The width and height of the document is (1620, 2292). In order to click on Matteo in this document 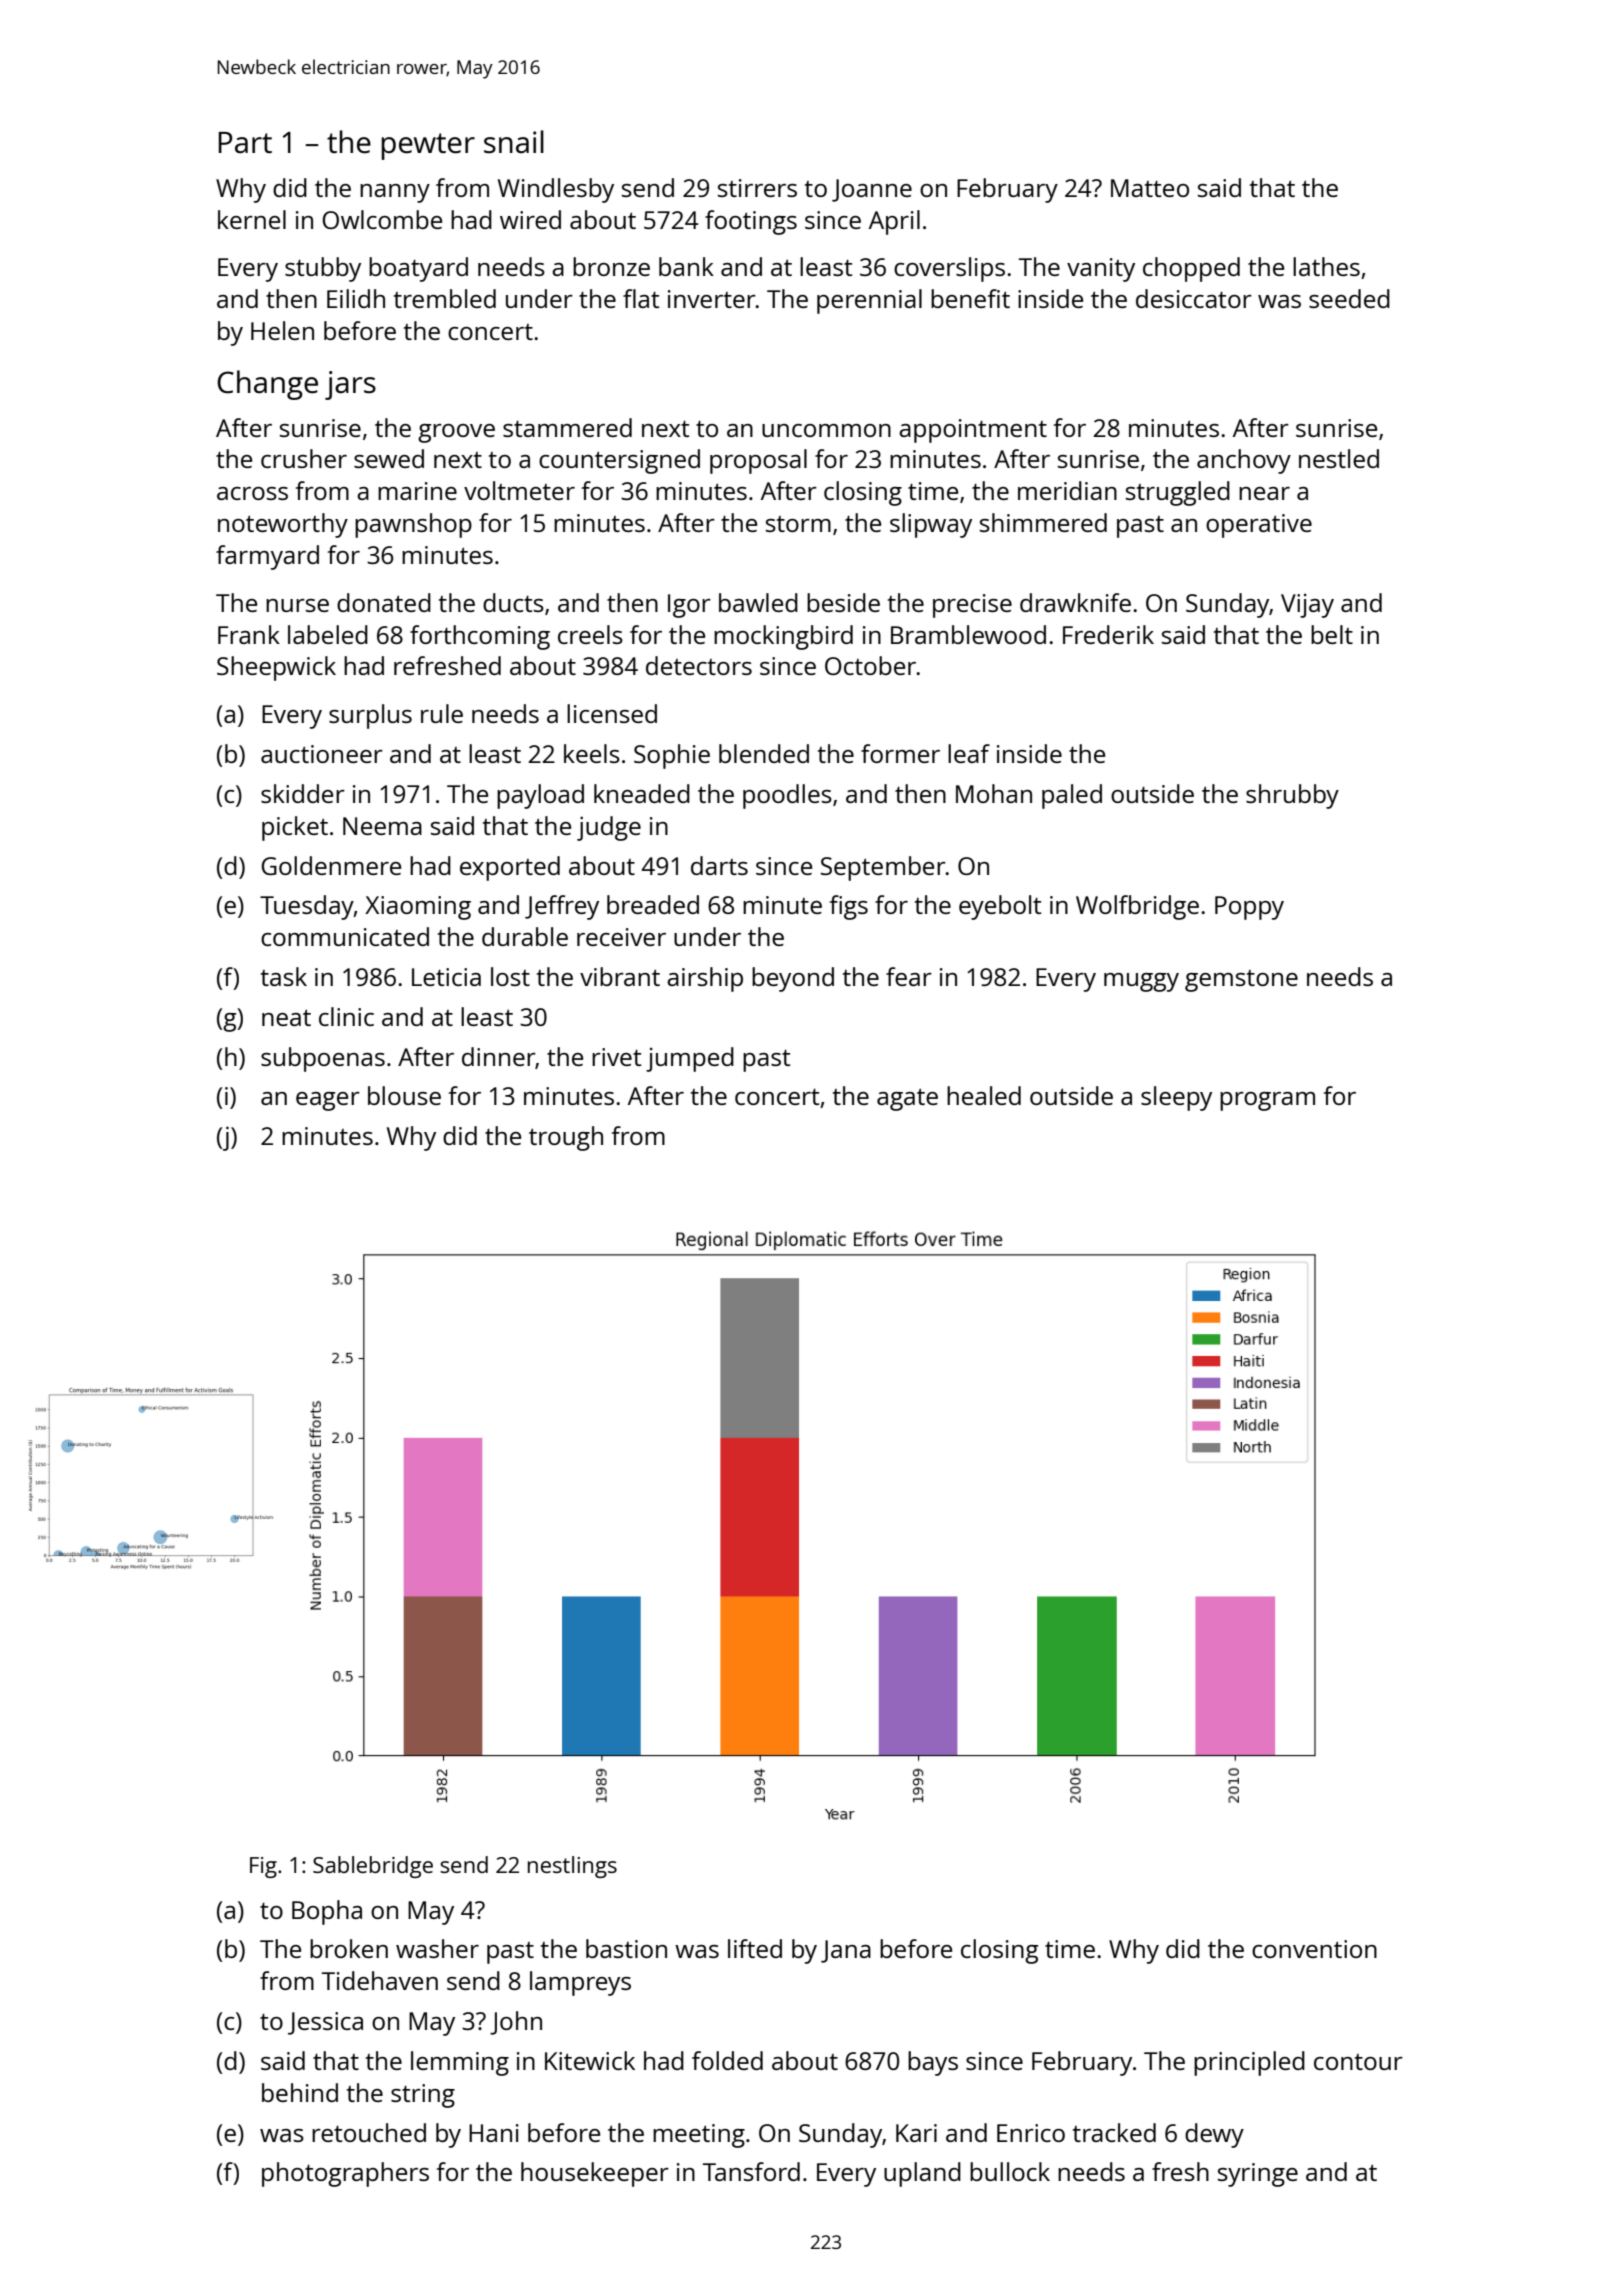, I will do `click(1150, 188)`.
